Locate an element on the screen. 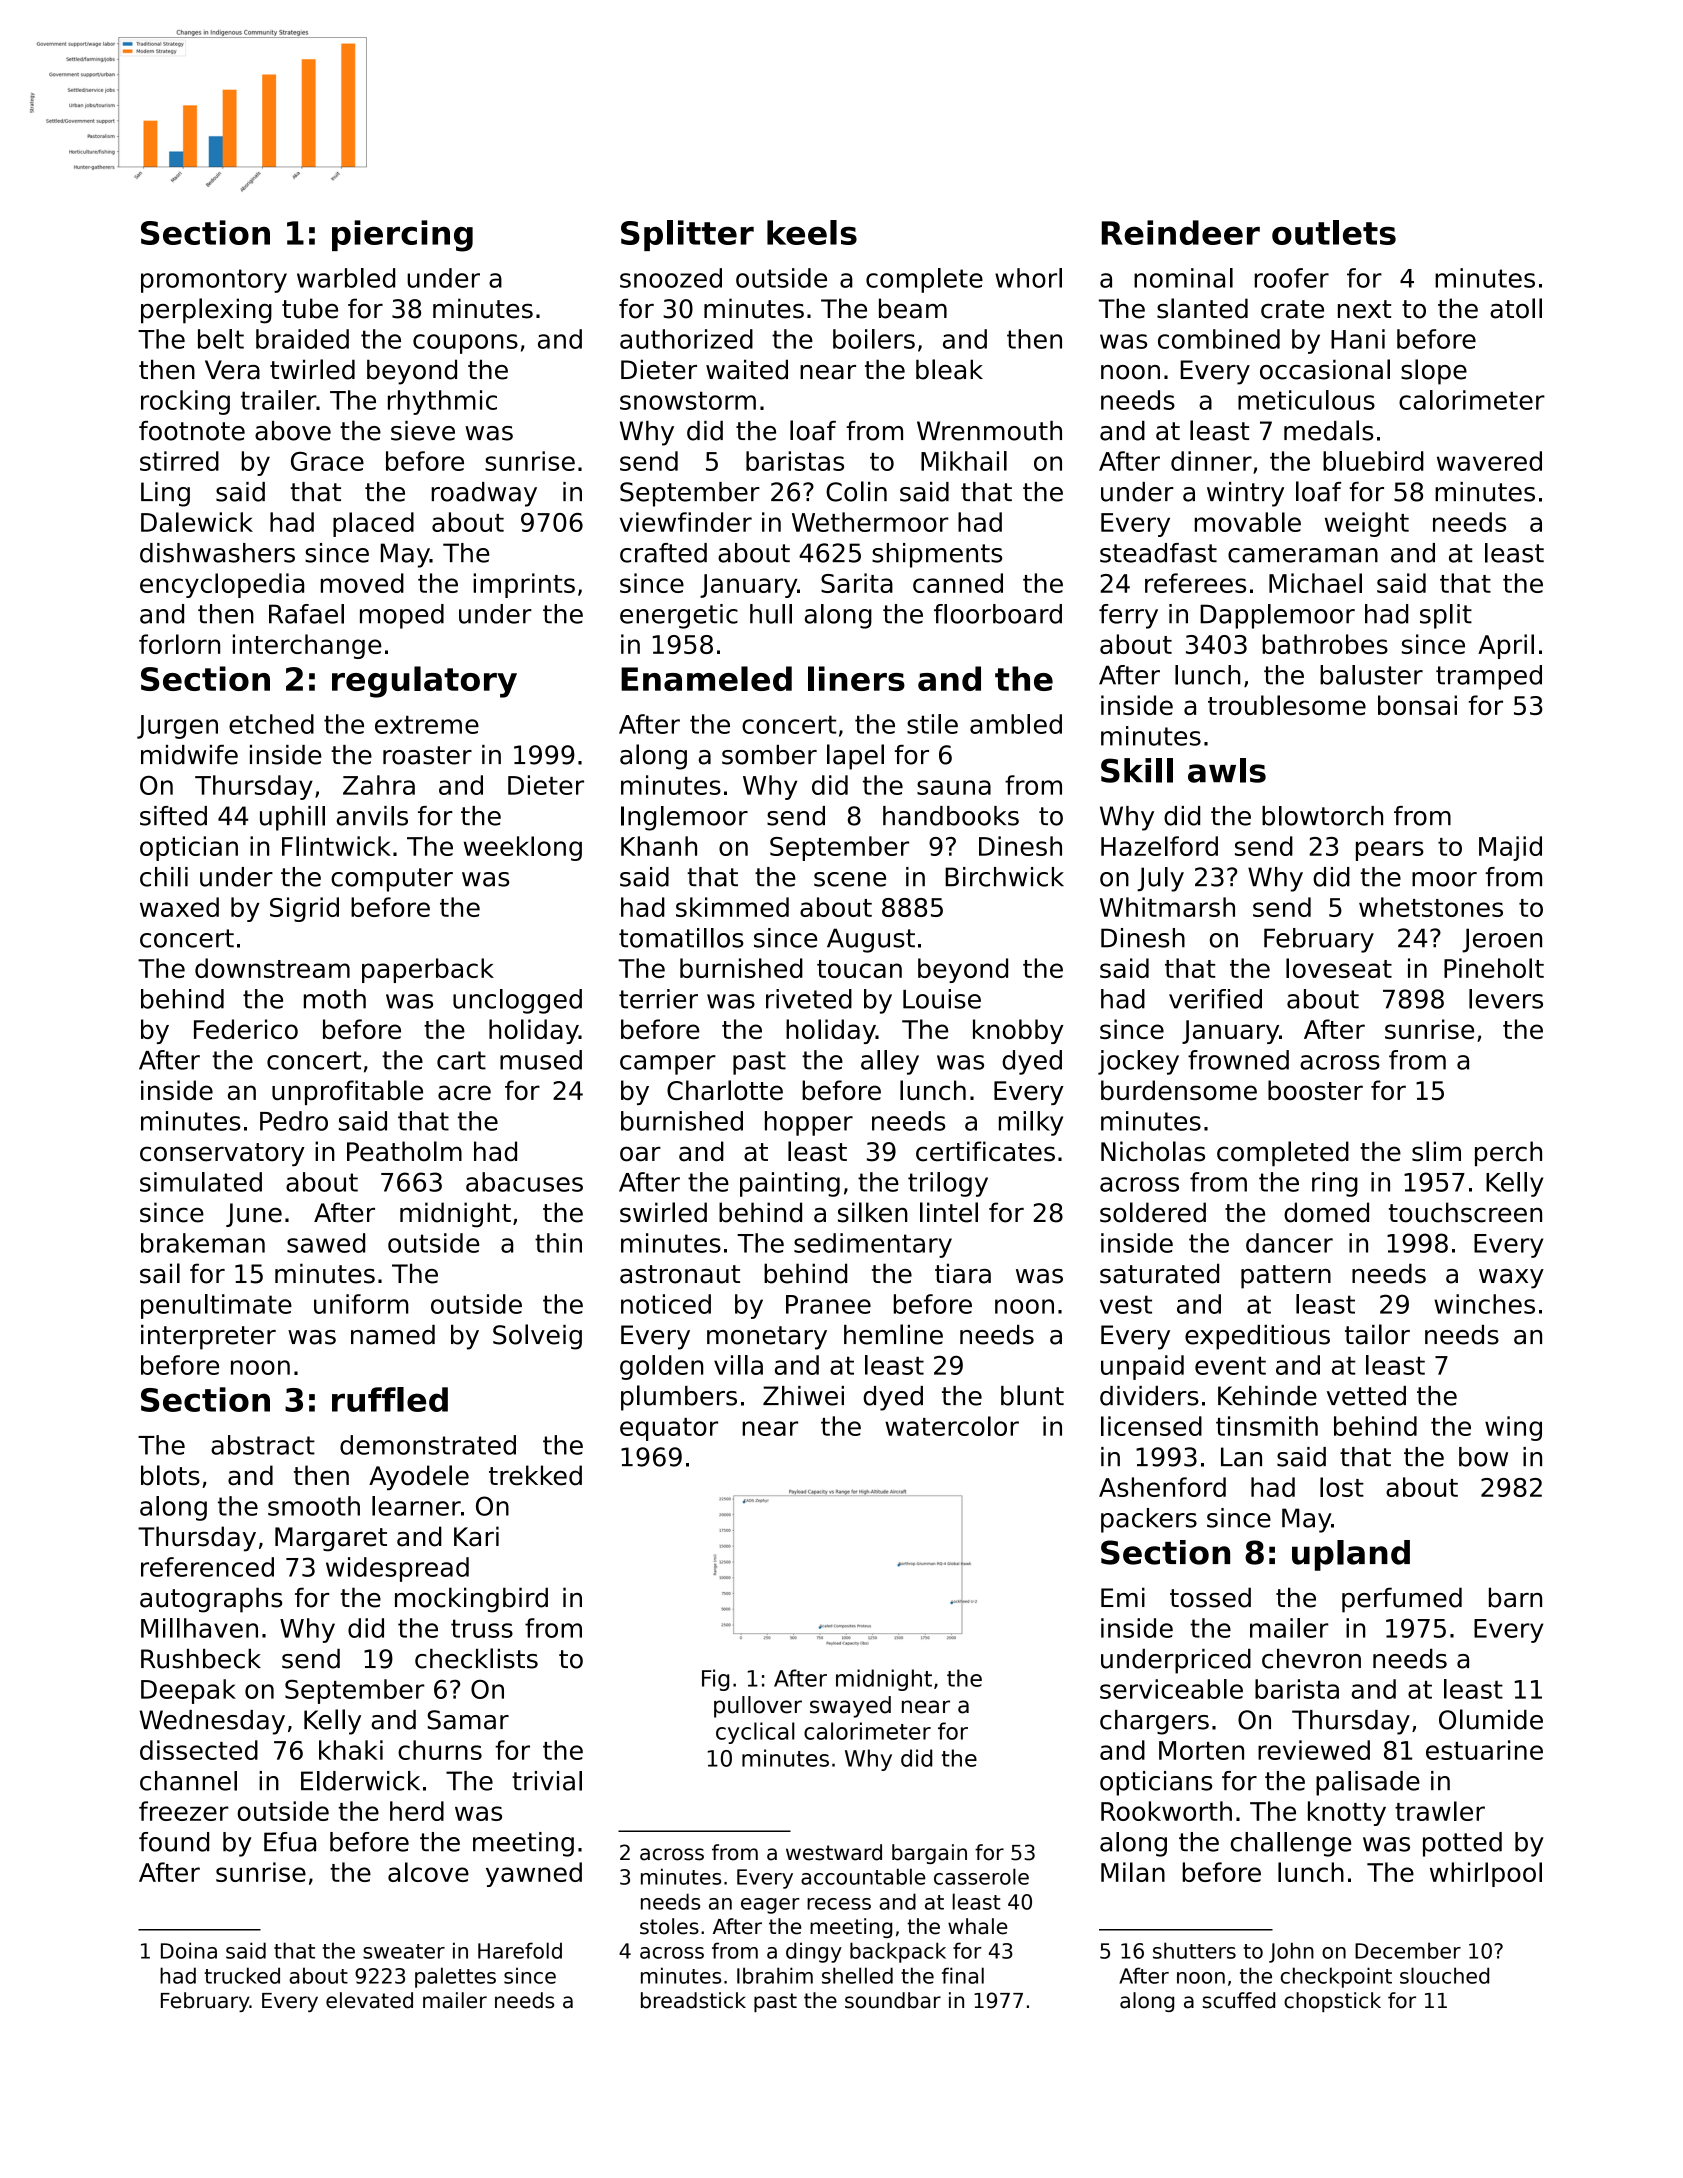  authorized is located at coordinates (686, 339).
